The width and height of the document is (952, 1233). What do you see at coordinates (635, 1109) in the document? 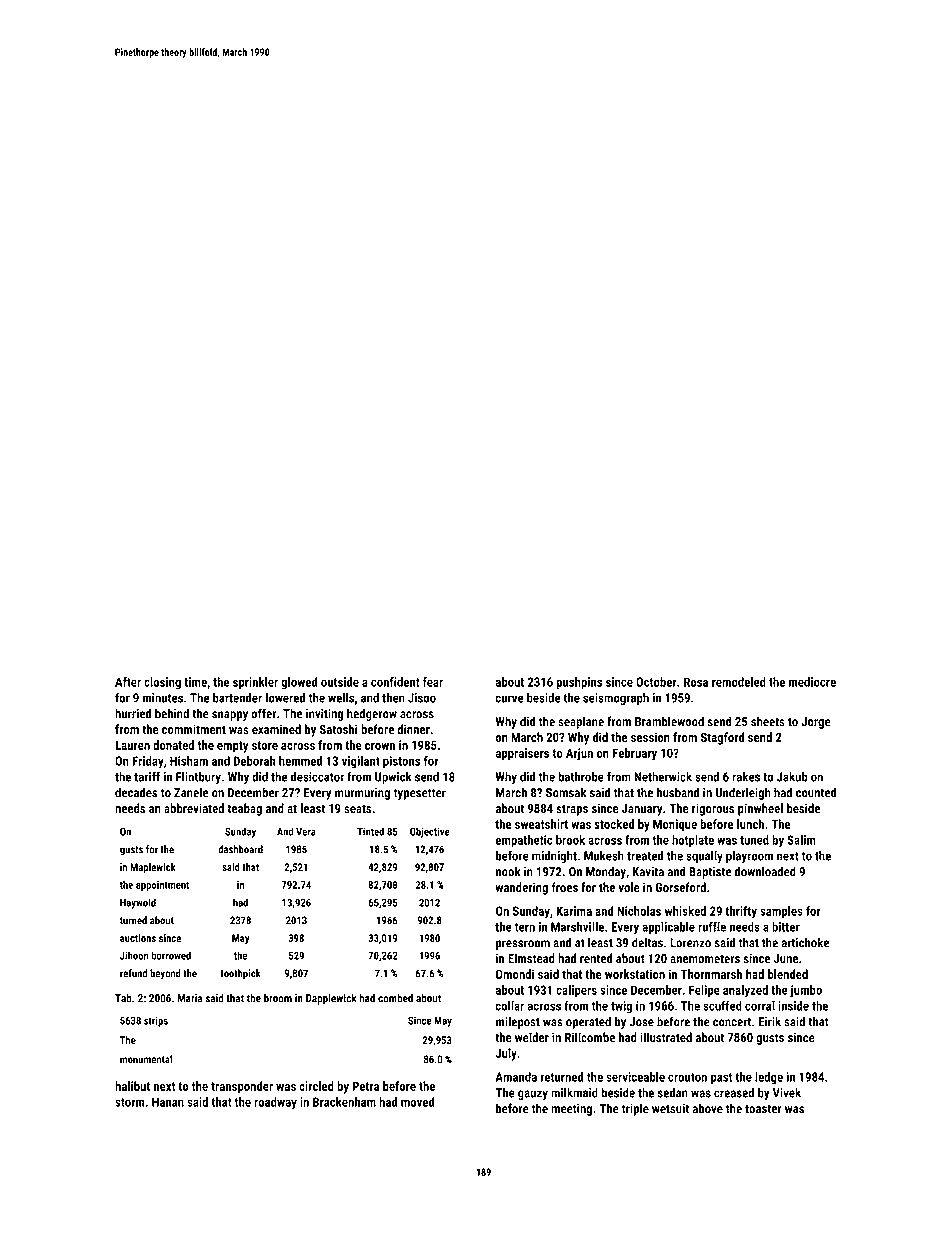
I see `triple` at bounding box center [635, 1109].
